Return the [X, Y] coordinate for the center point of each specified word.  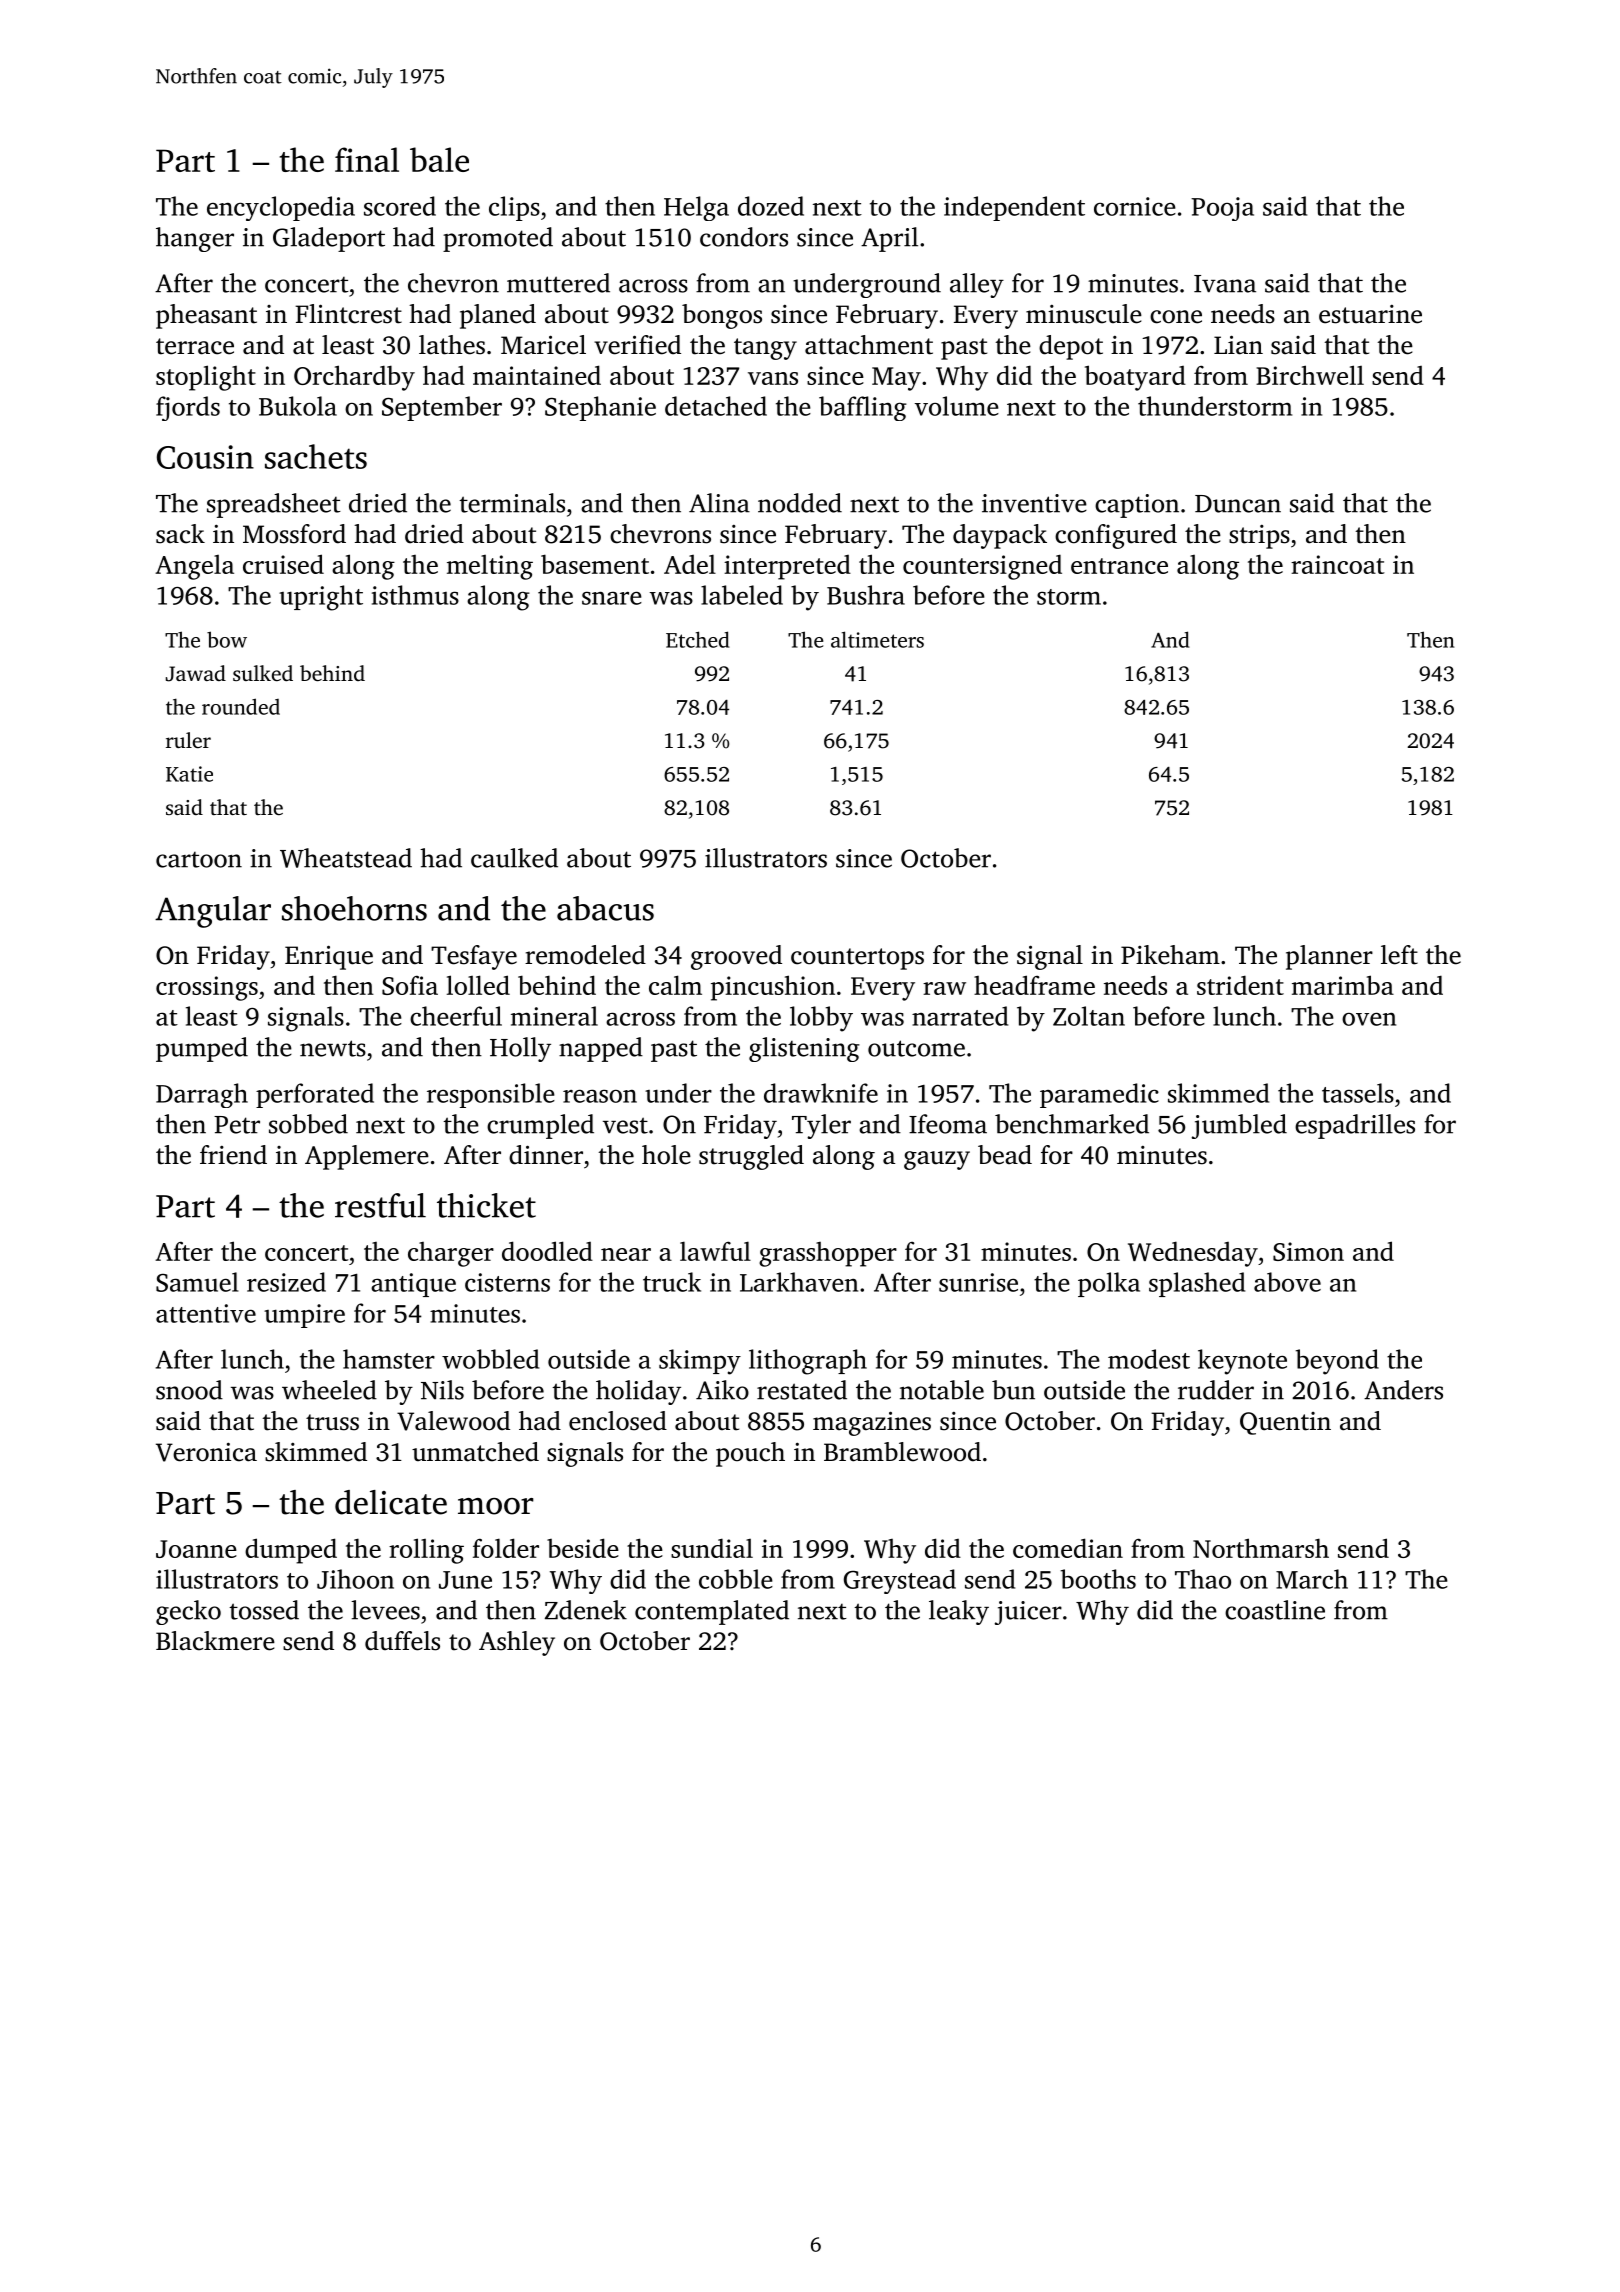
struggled [751, 1157]
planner [1329, 957]
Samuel [197, 1282]
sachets [316, 456]
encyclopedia [281, 208]
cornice [1135, 206]
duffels [402, 1641]
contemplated [712, 1612]
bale [439, 159]
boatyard [1135, 378]
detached [716, 406]
